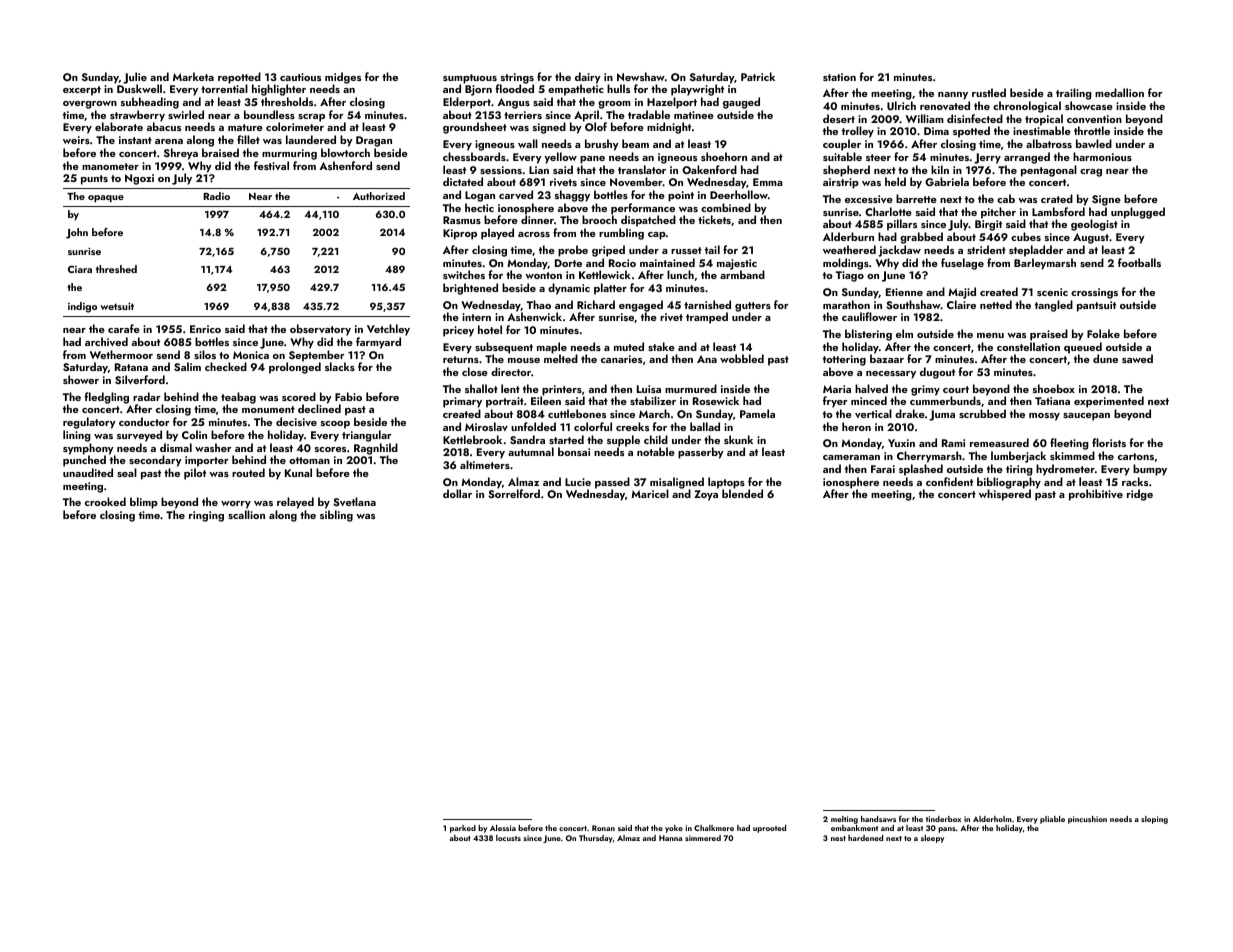 This document has width=1233, height=952. What do you see at coordinates (374, 141) in the document?
I see `Dragan` at bounding box center [374, 141].
